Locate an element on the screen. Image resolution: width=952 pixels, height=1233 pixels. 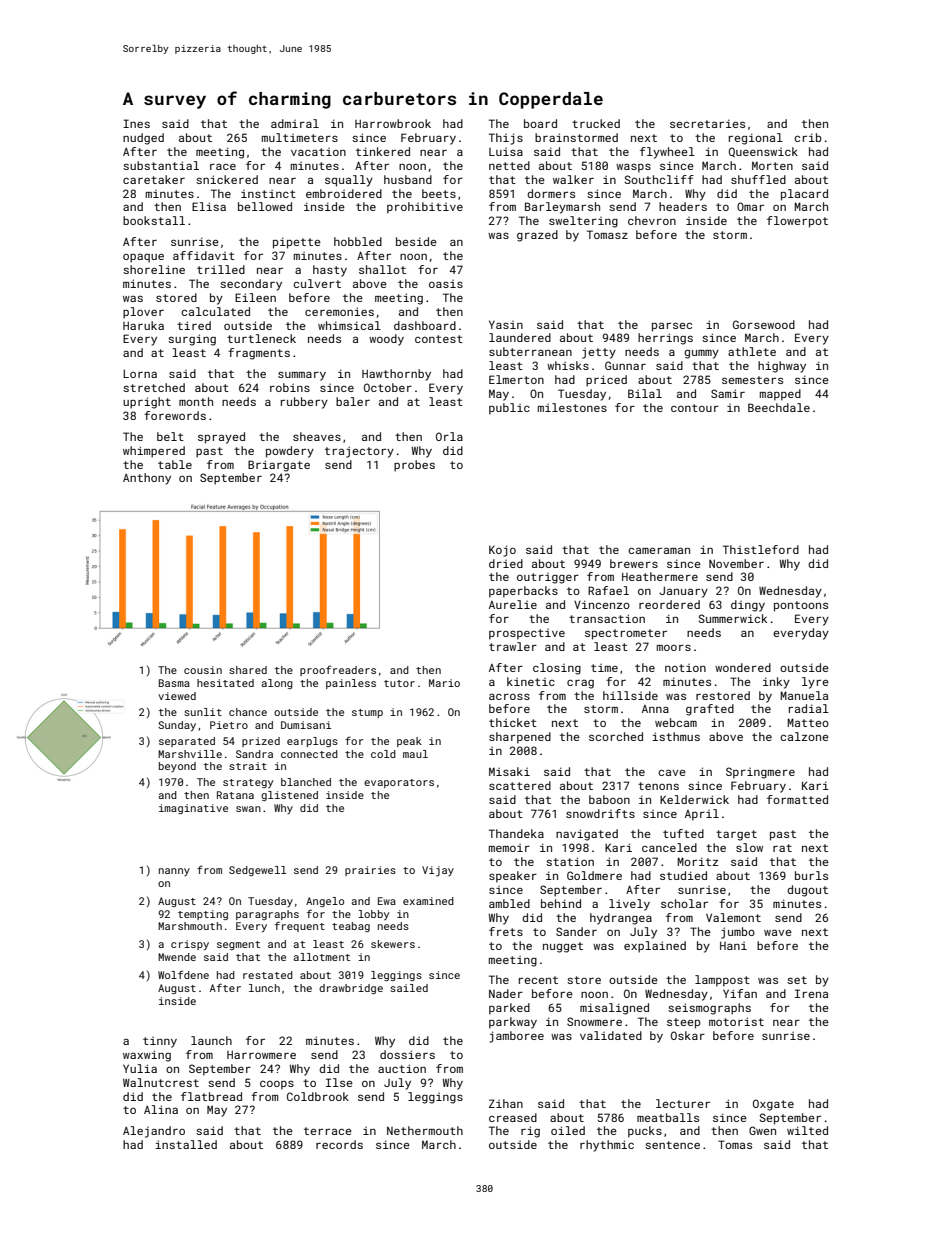
imaginative is located at coordinates (193, 809).
